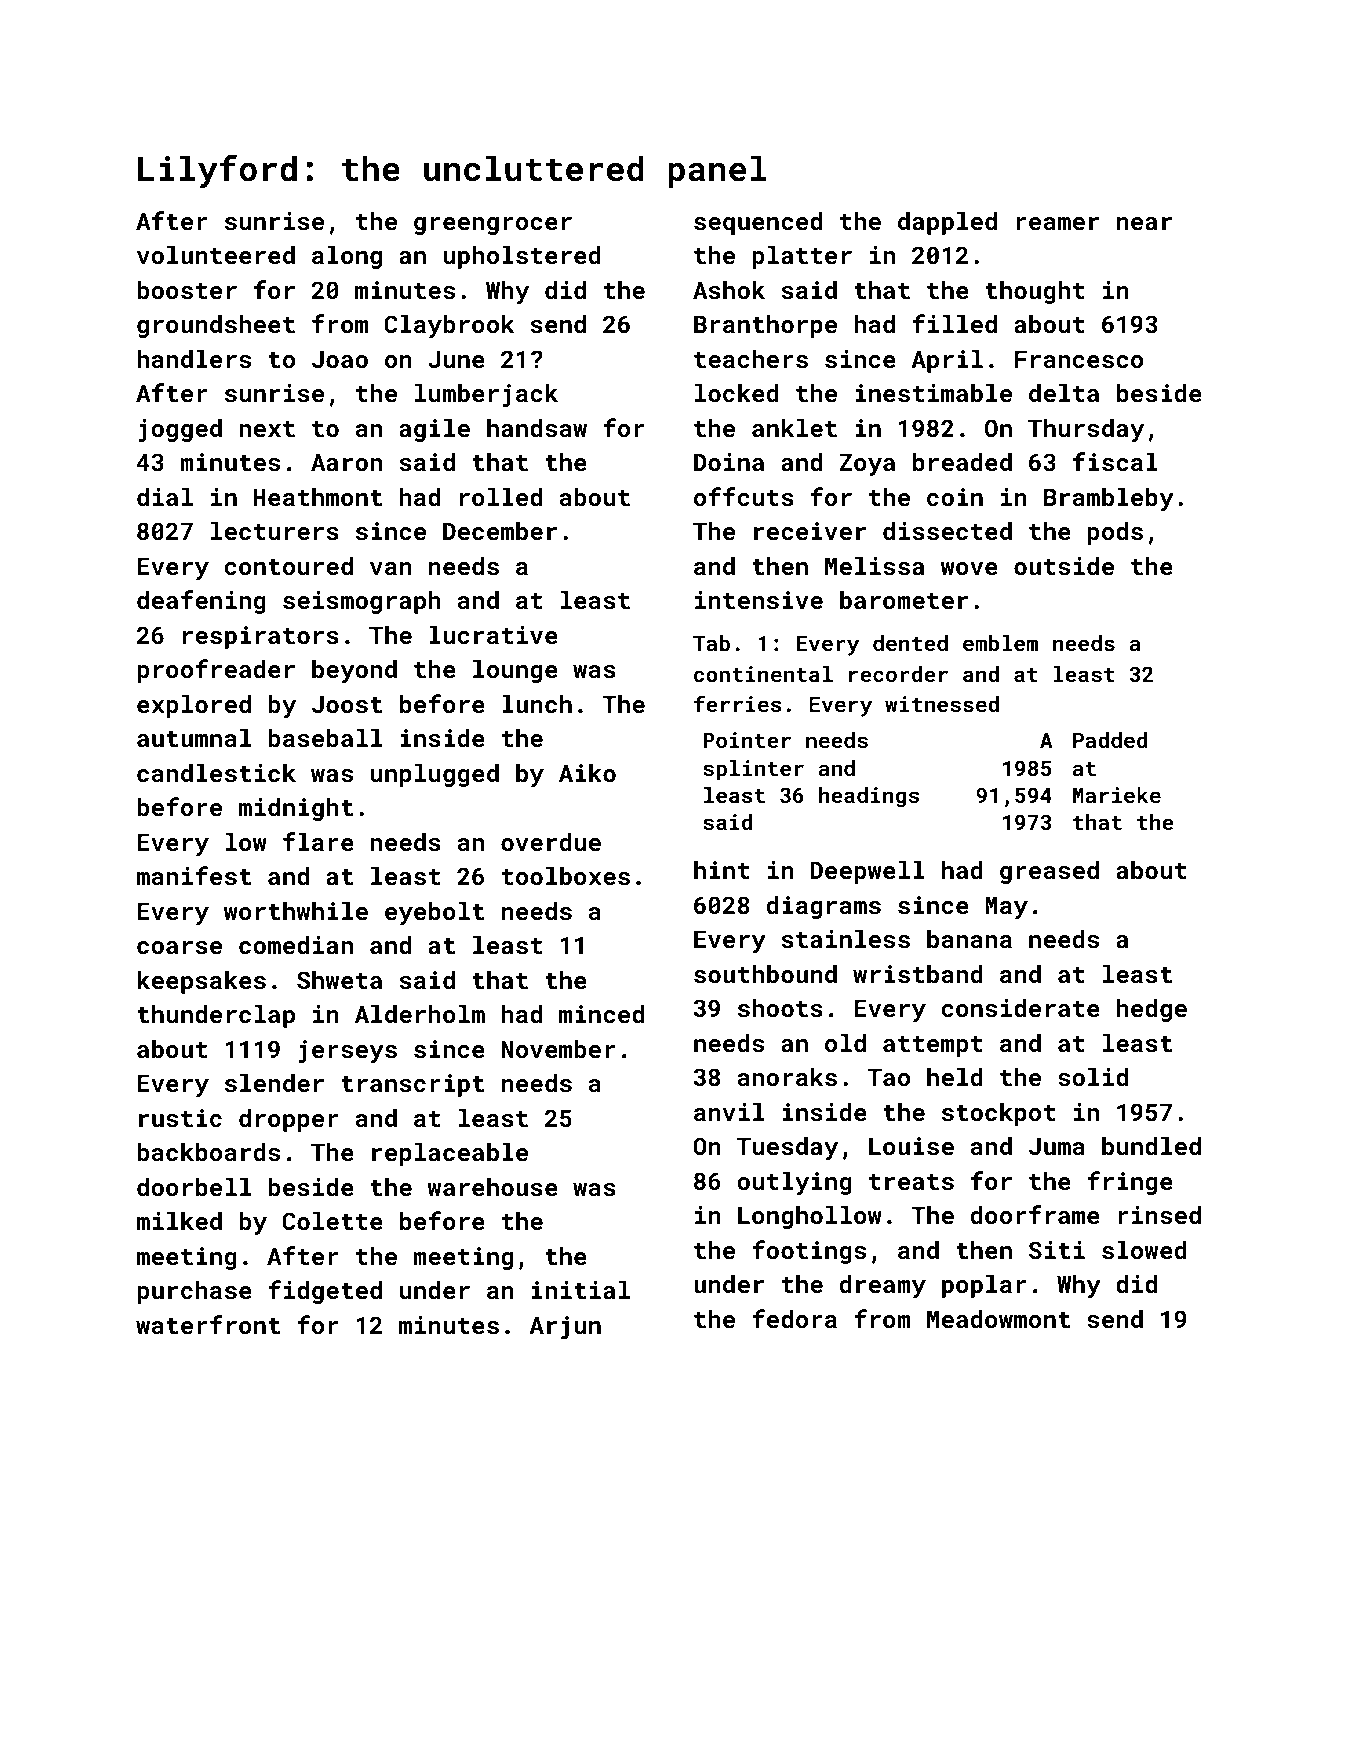  What do you see at coordinates (347, 257) in the page?
I see `along` at bounding box center [347, 257].
